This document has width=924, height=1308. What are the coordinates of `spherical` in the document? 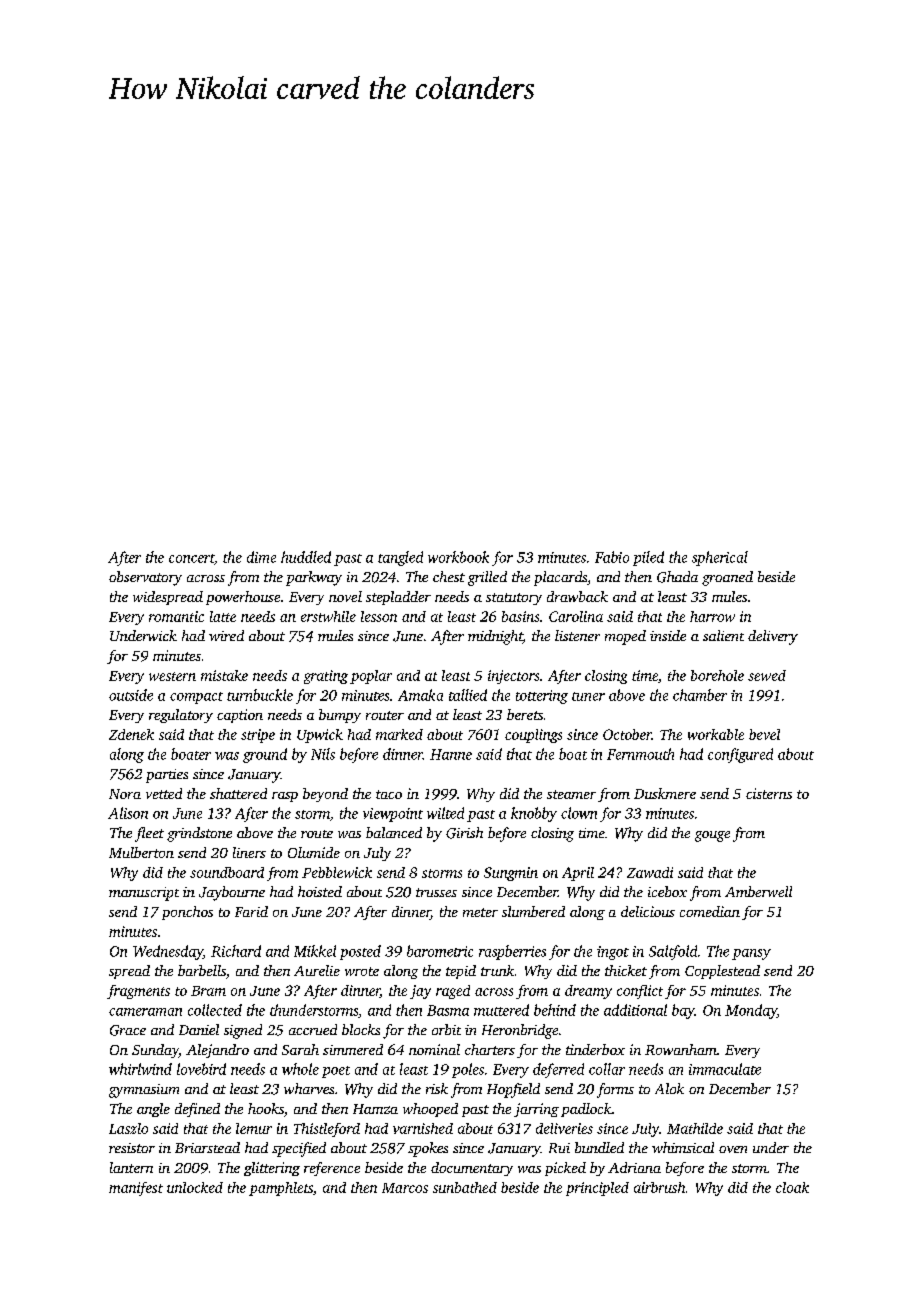 It's located at (720, 558).
